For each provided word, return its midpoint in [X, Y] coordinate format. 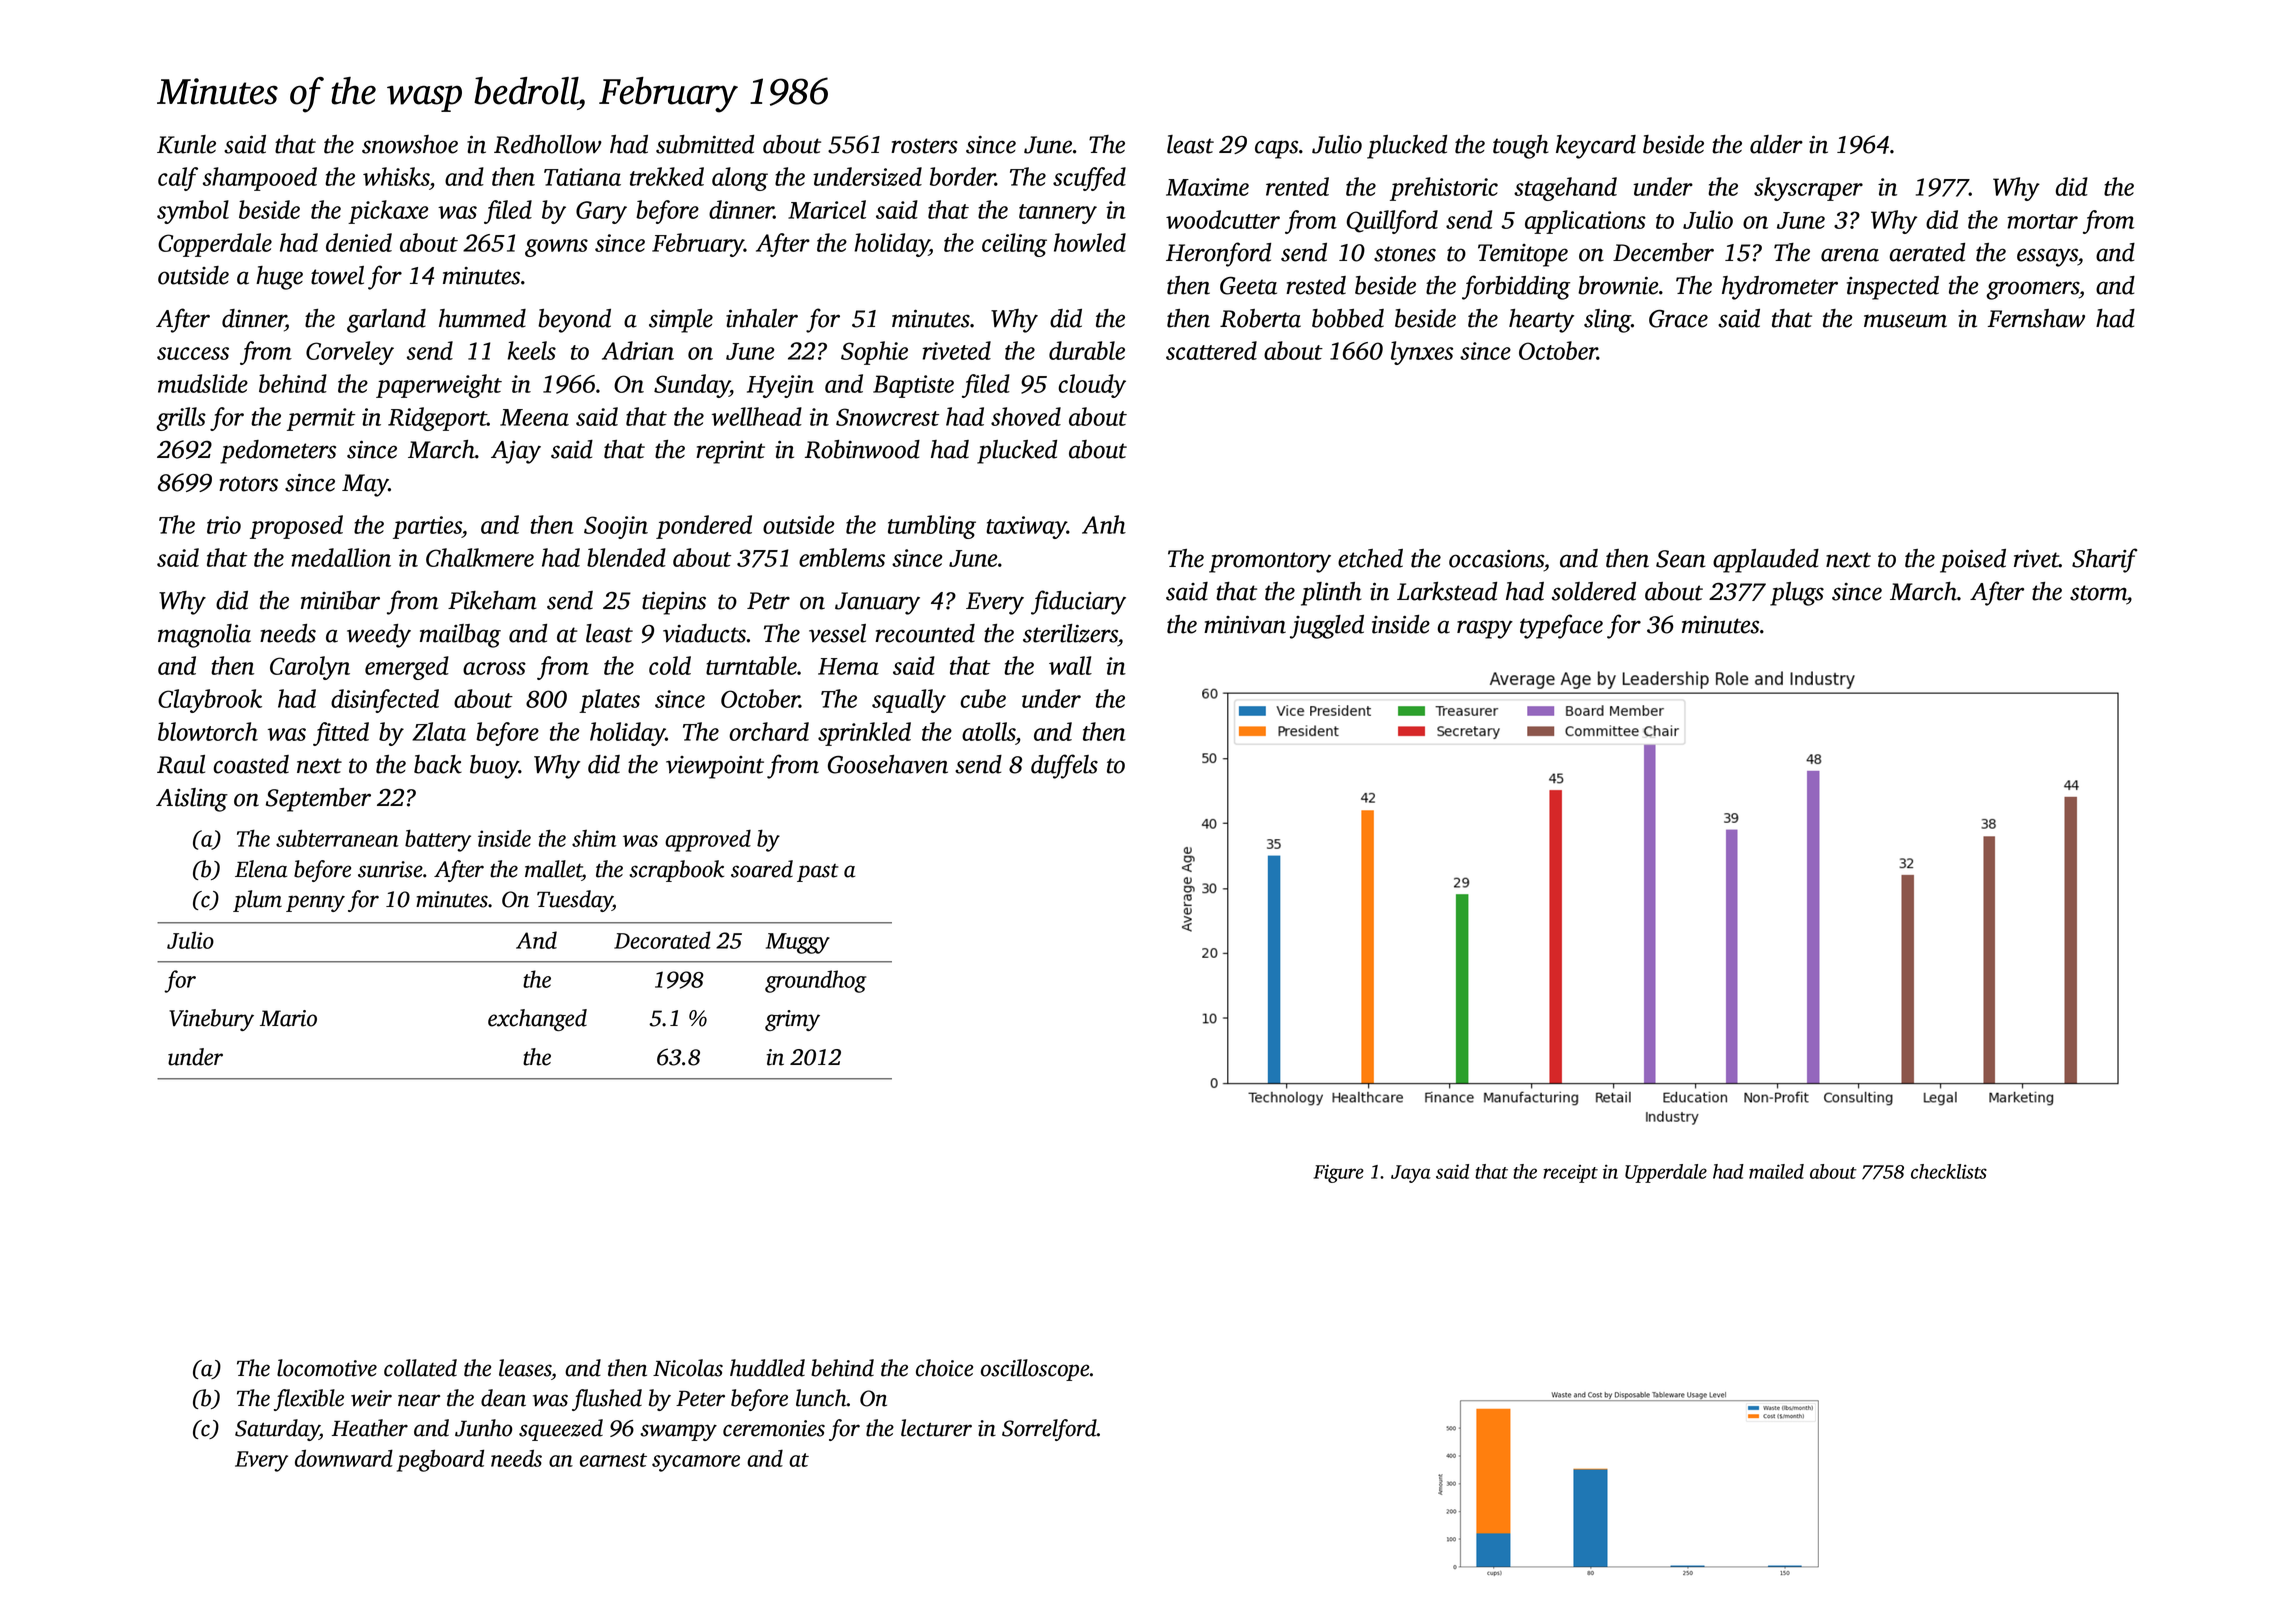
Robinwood [862, 449]
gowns [556, 248]
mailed [1776, 1171]
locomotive [327, 1368]
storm [2098, 593]
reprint [730, 452]
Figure [1338, 1173]
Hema [848, 666]
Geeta [1248, 286]
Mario [288, 1018]
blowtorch [208, 731]
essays [2047, 257]
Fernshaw [2036, 318]
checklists [1949, 1171]
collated [420, 1368]
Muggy [798, 943]
